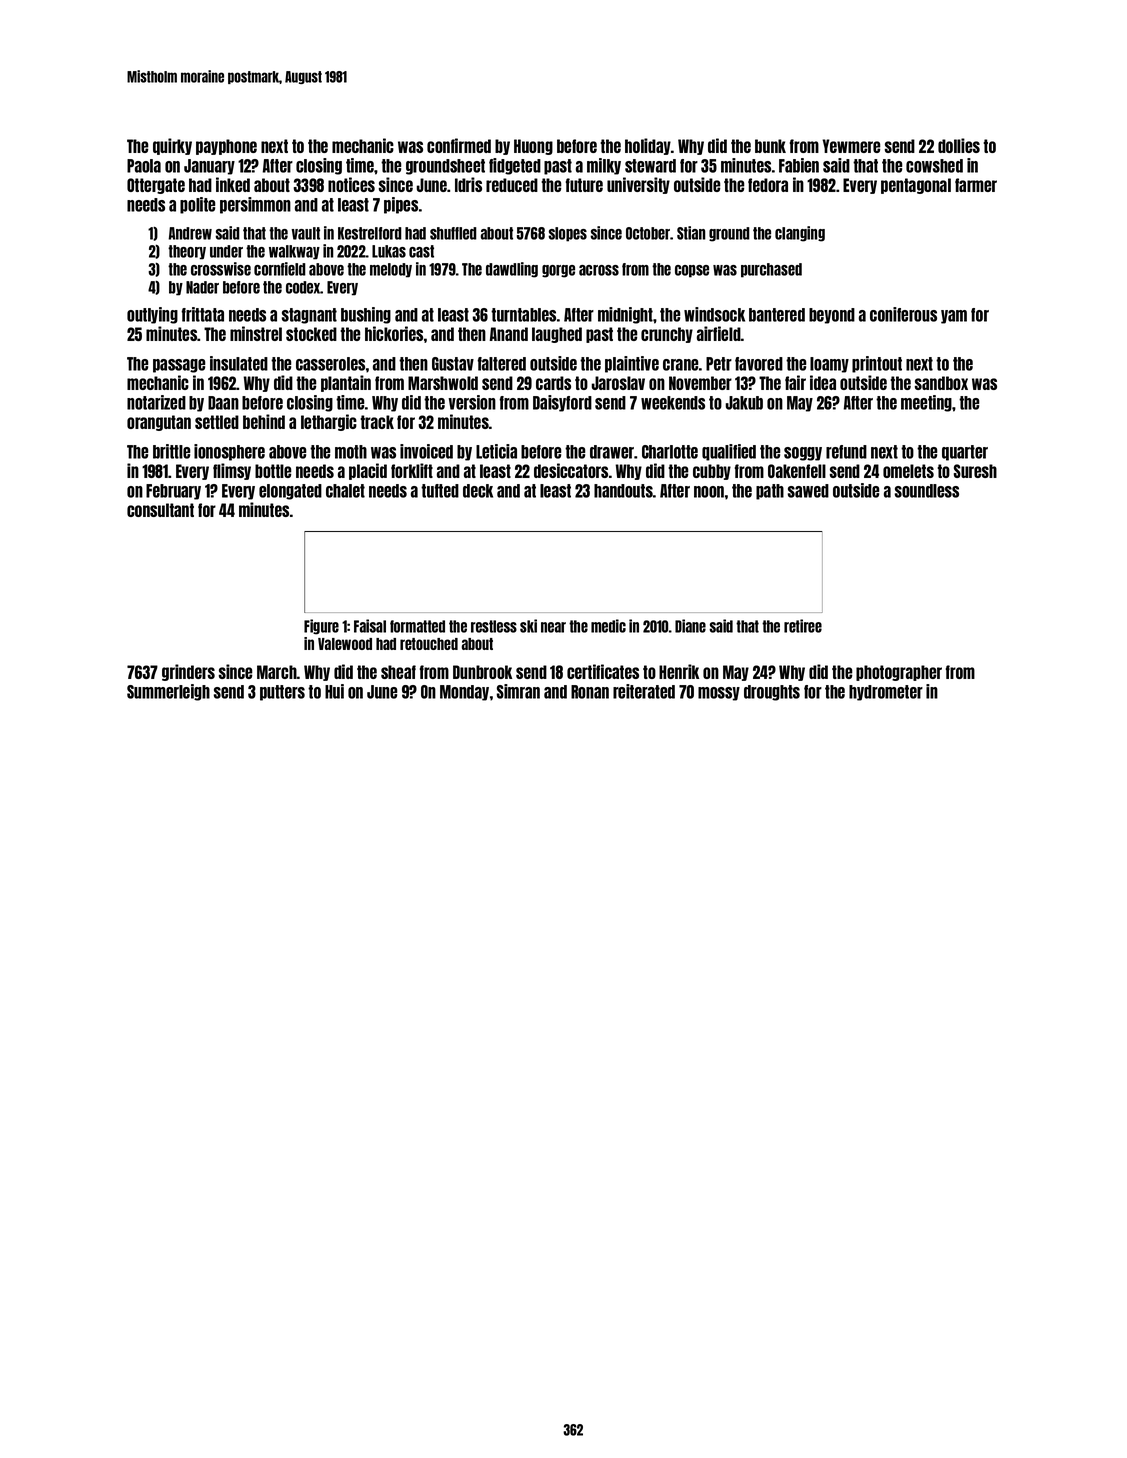 The image size is (1127, 1458). Describe the element at coordinates (927, 491) in the screenshot. I see `soundless` at that location.
